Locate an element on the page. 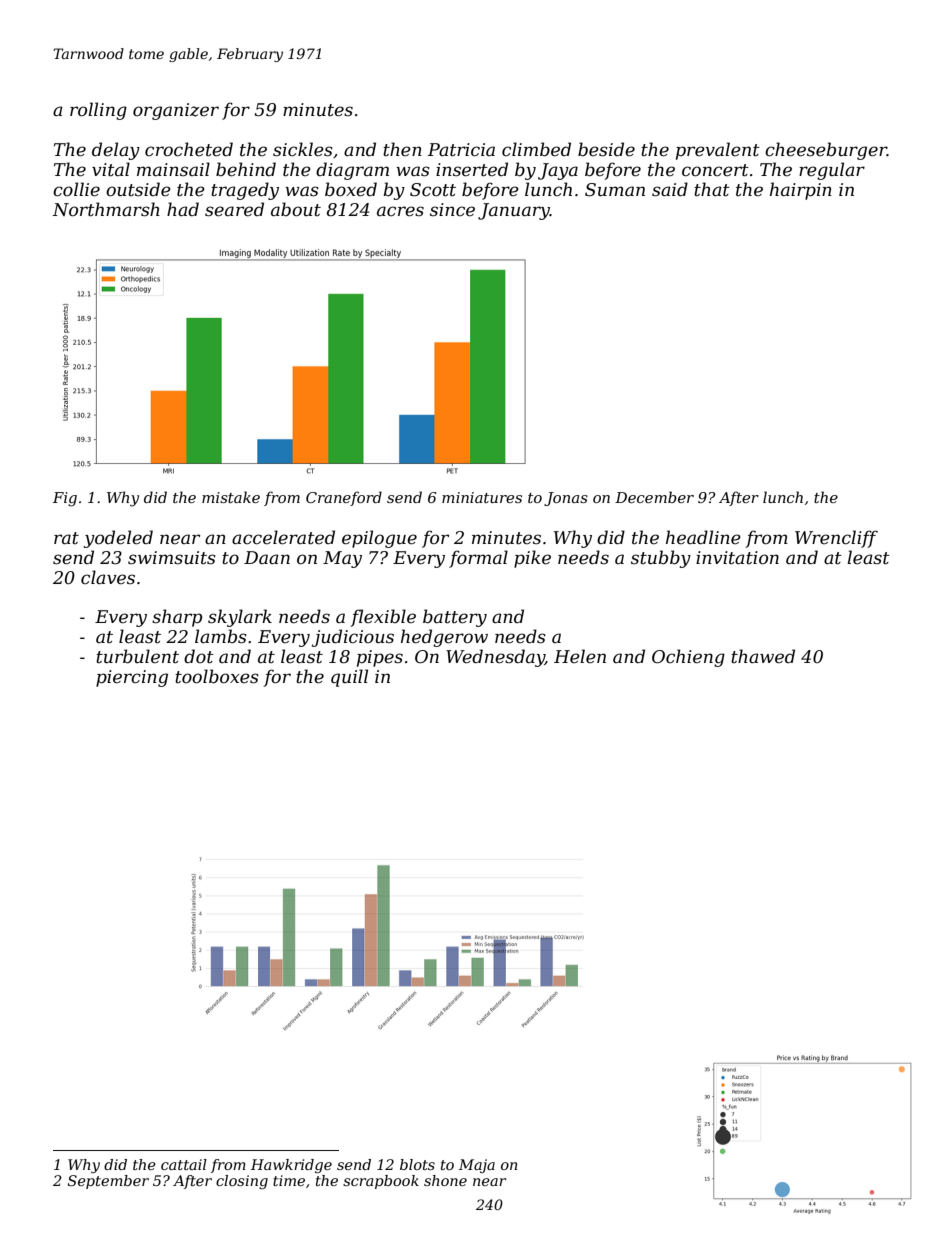 This document has height=1233, width=952. hairpin is located at coordinates (801, 191).
